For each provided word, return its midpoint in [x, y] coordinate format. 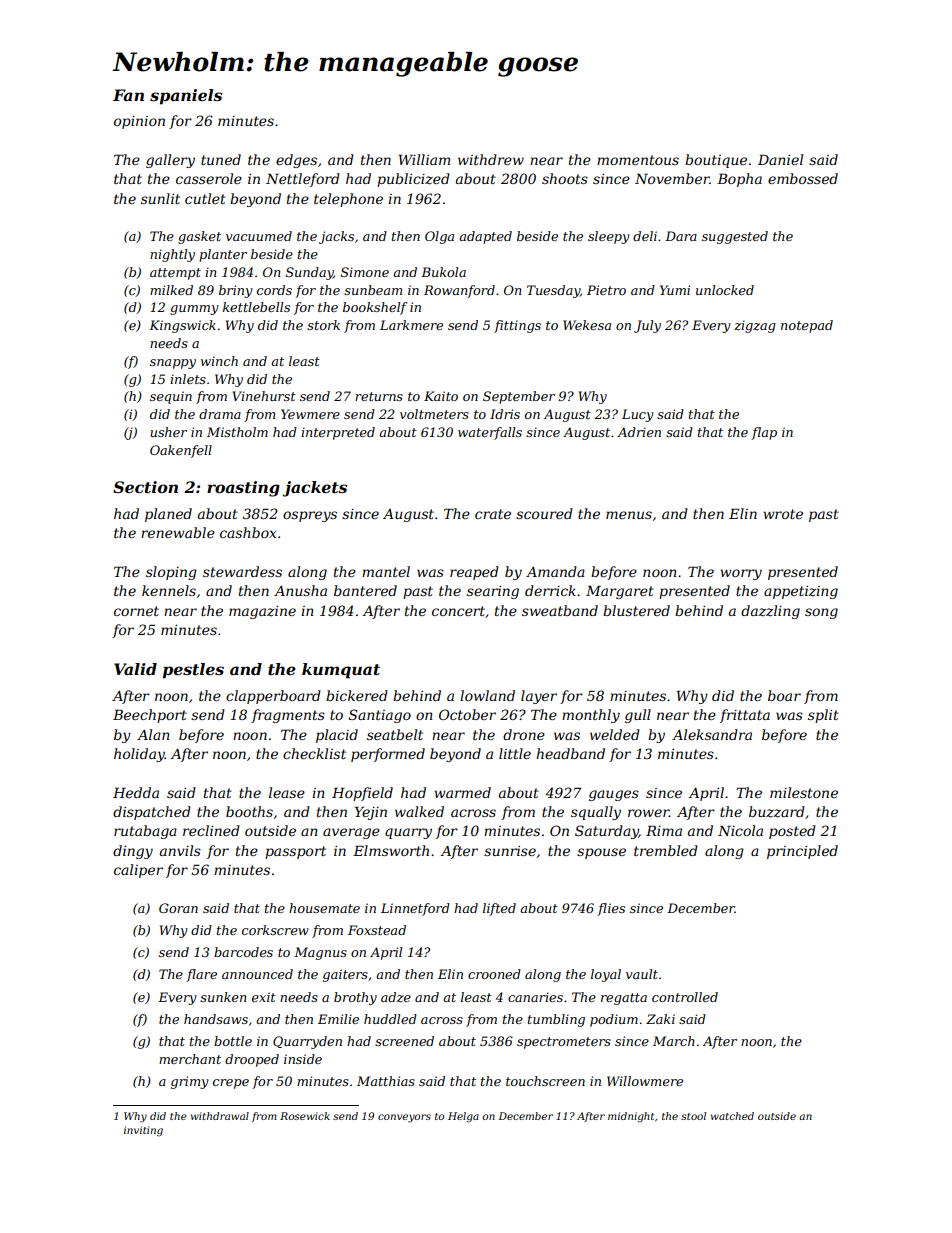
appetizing [801, 592]
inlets [188, 379]
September [519, 397]
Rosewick [305, 1116]
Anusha [300, 590]
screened [404, 1041]
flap [764, 433]
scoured [544, 513]
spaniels [186, 97]
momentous [638, 160]
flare [201, 975]
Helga [463, 1117]
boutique [716, 161]
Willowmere [645, 1081]
